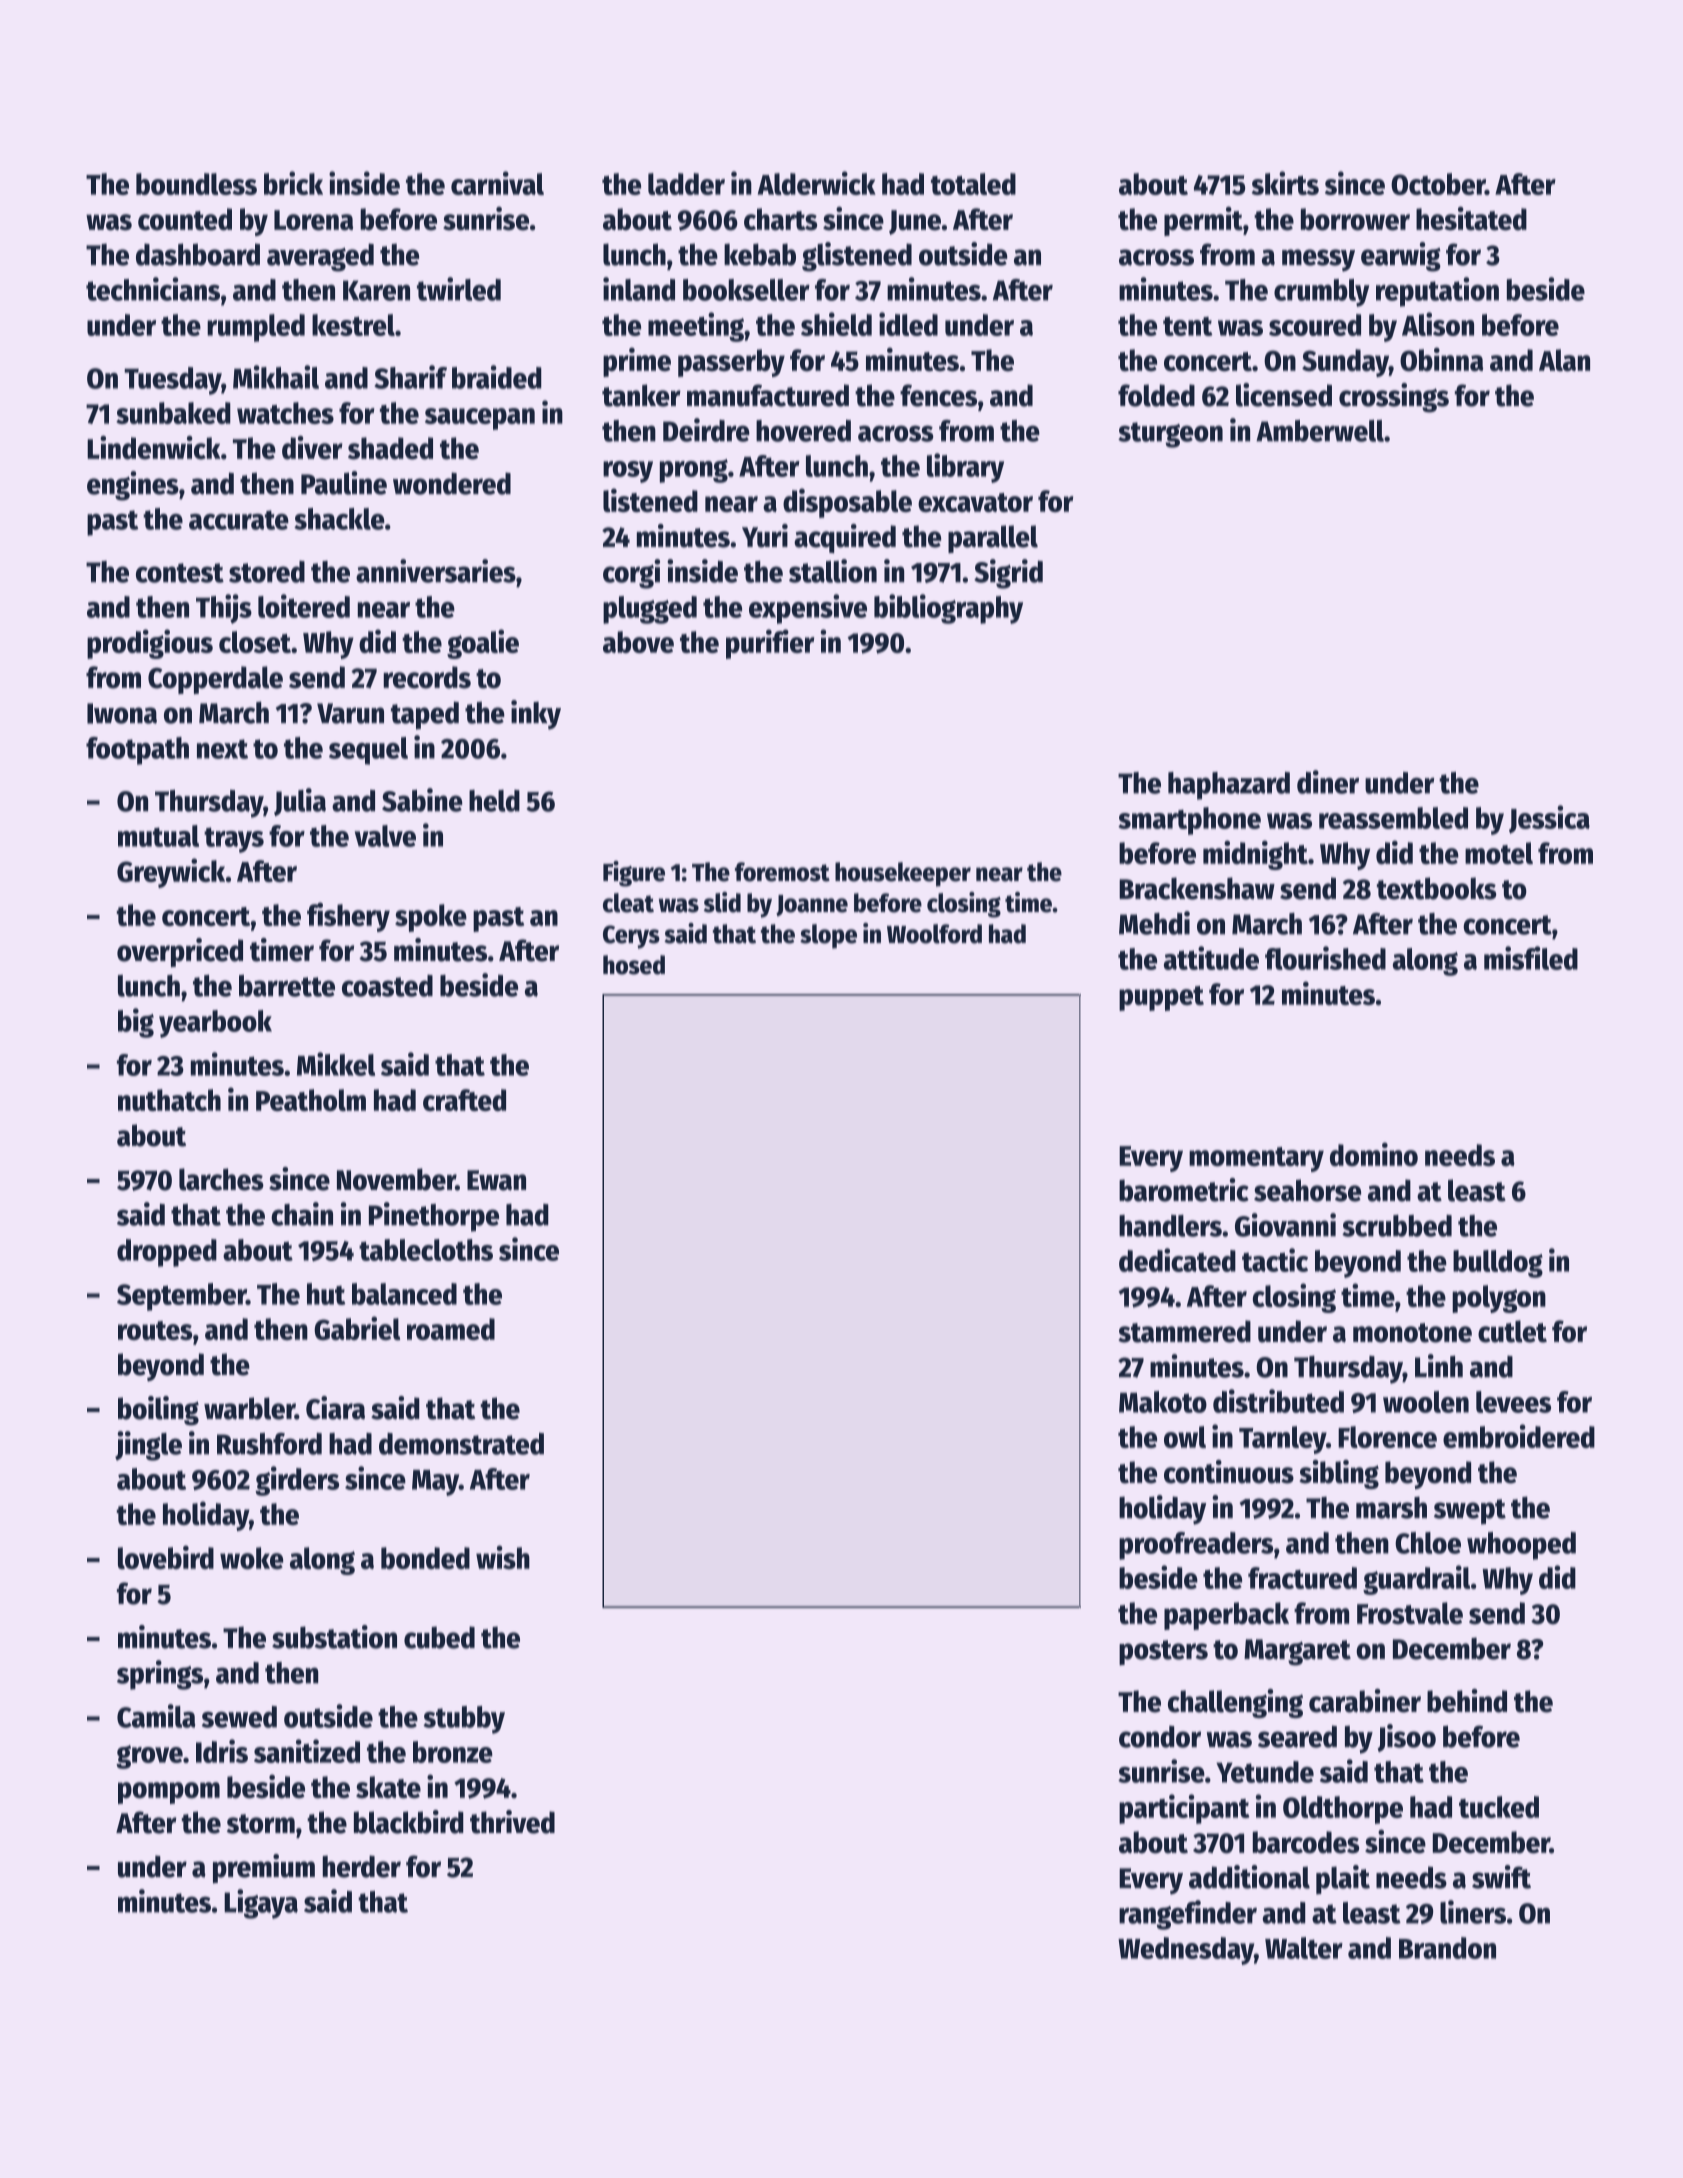 The height and width of the screenshot is (2178, 1683). What do you see at coordinates (1196, 1546) in the screenshot?
I see `proofreaders` at bounding box center [1196, 1546].
